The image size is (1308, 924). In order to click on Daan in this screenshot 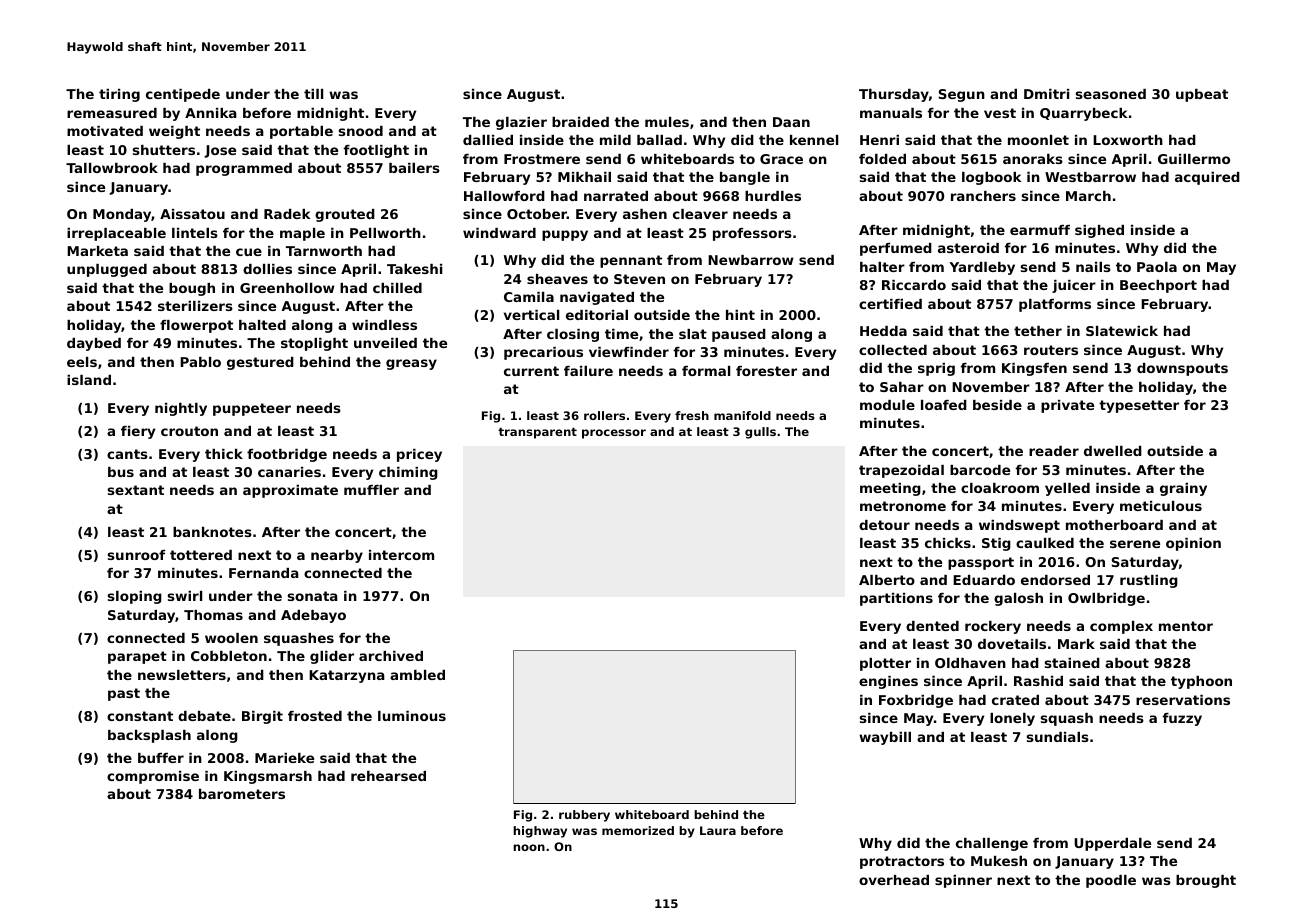, I will do `click(791, 122)`.
